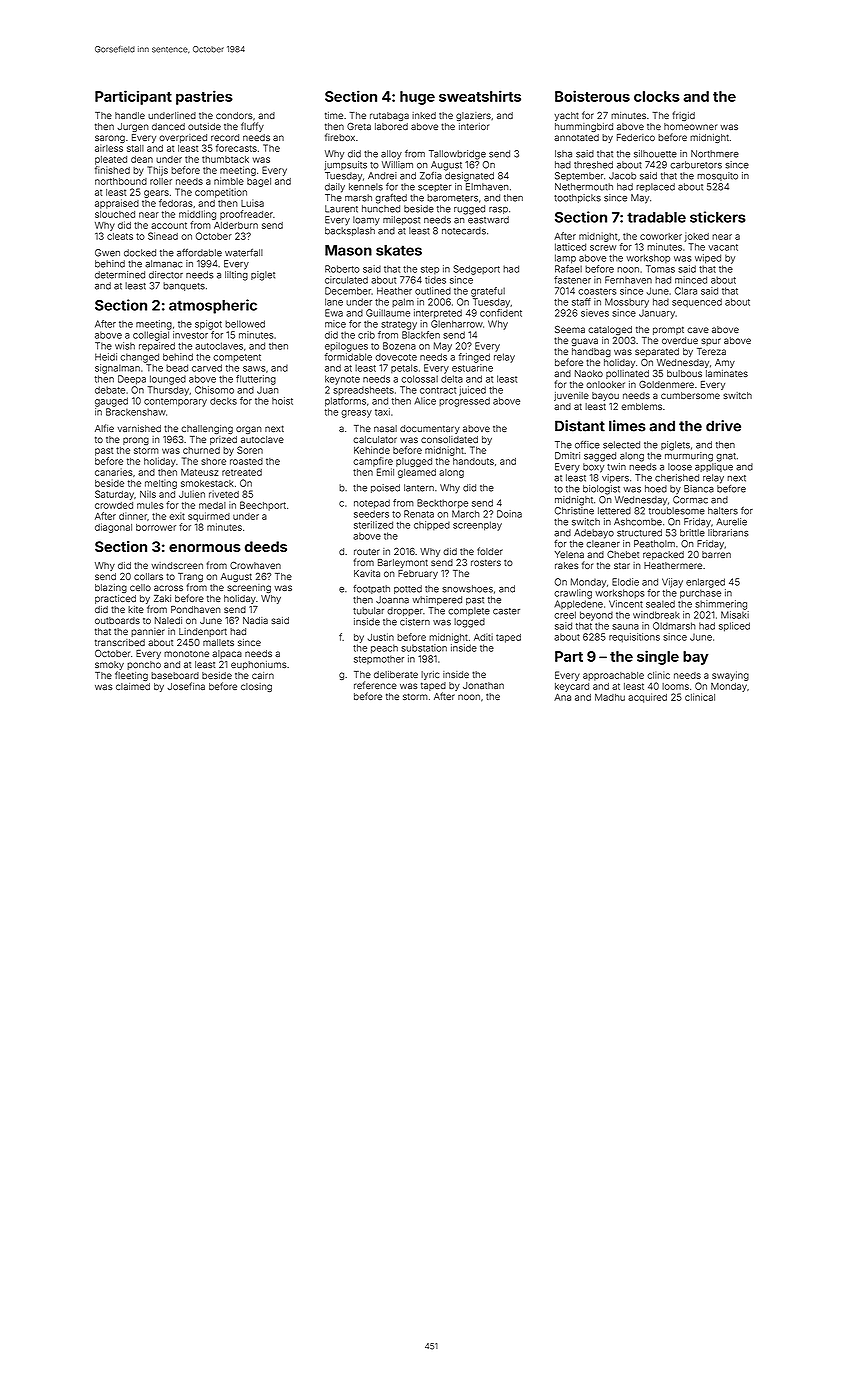  I want to click on coworker, so click(661, 236).
